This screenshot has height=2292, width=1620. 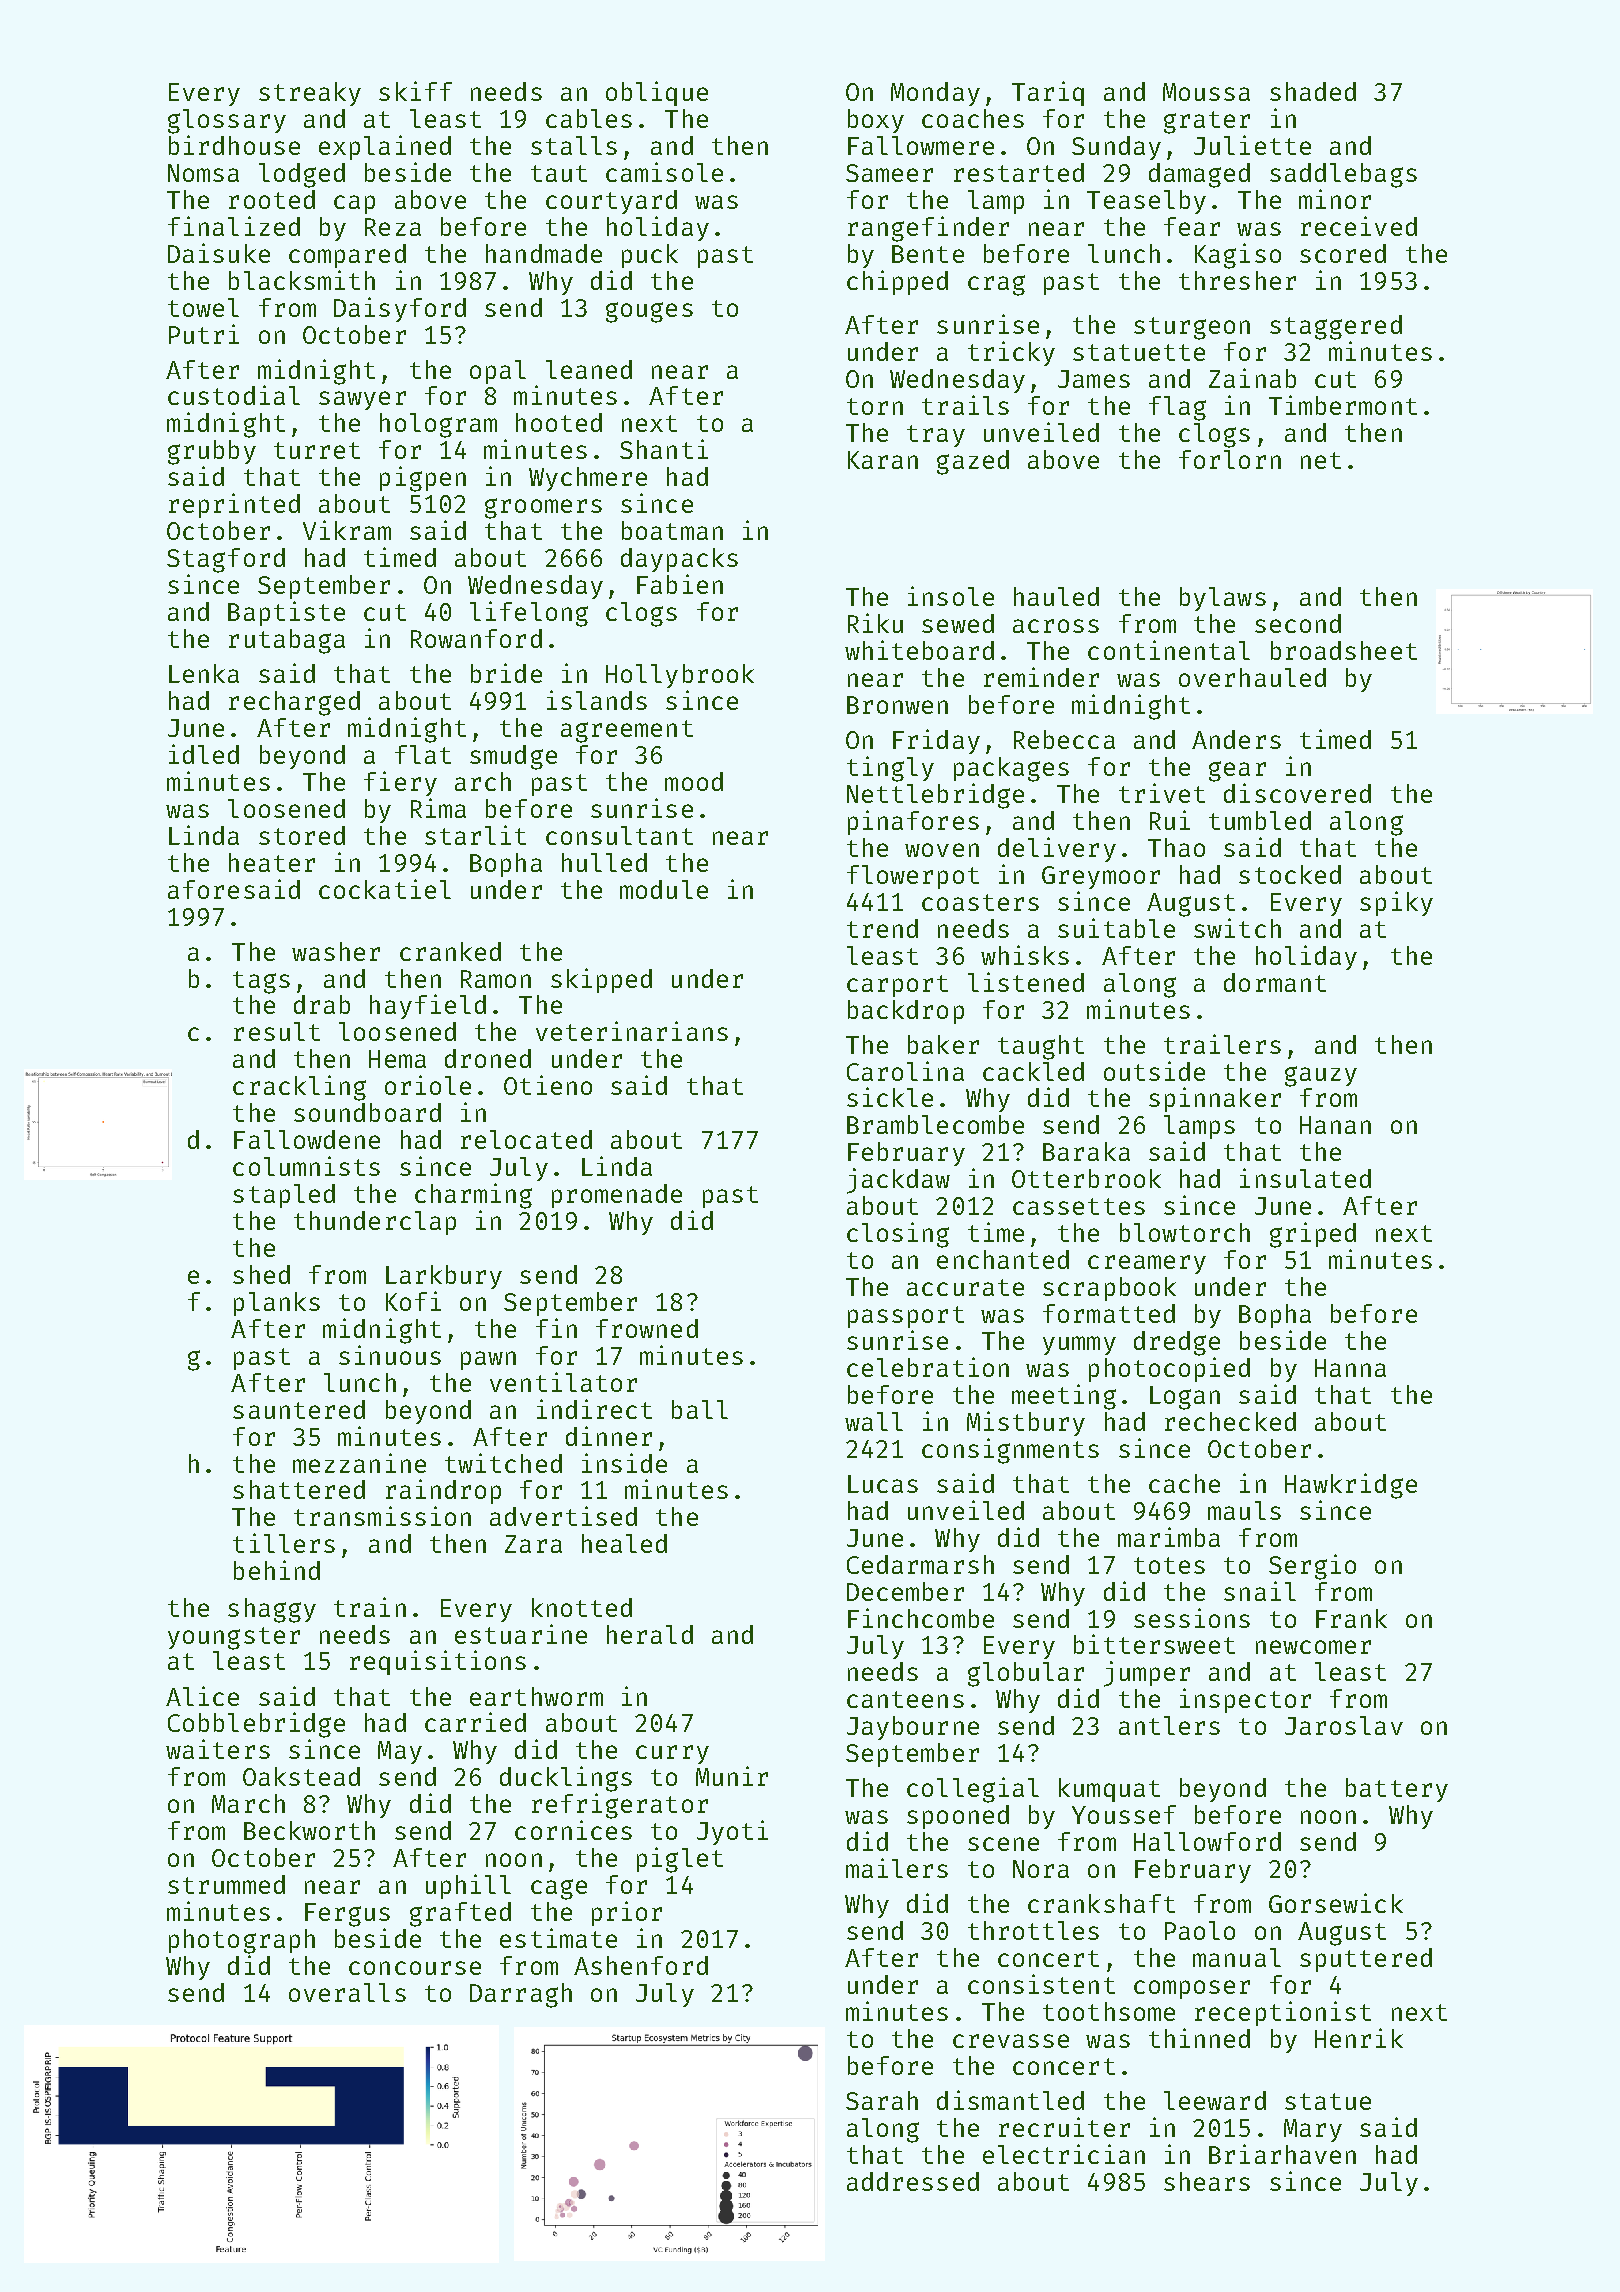 What do you see at coordinates (1169, 1369) in the screenshot?
I see `photocopied` at bounding box center [1169, 1369].
